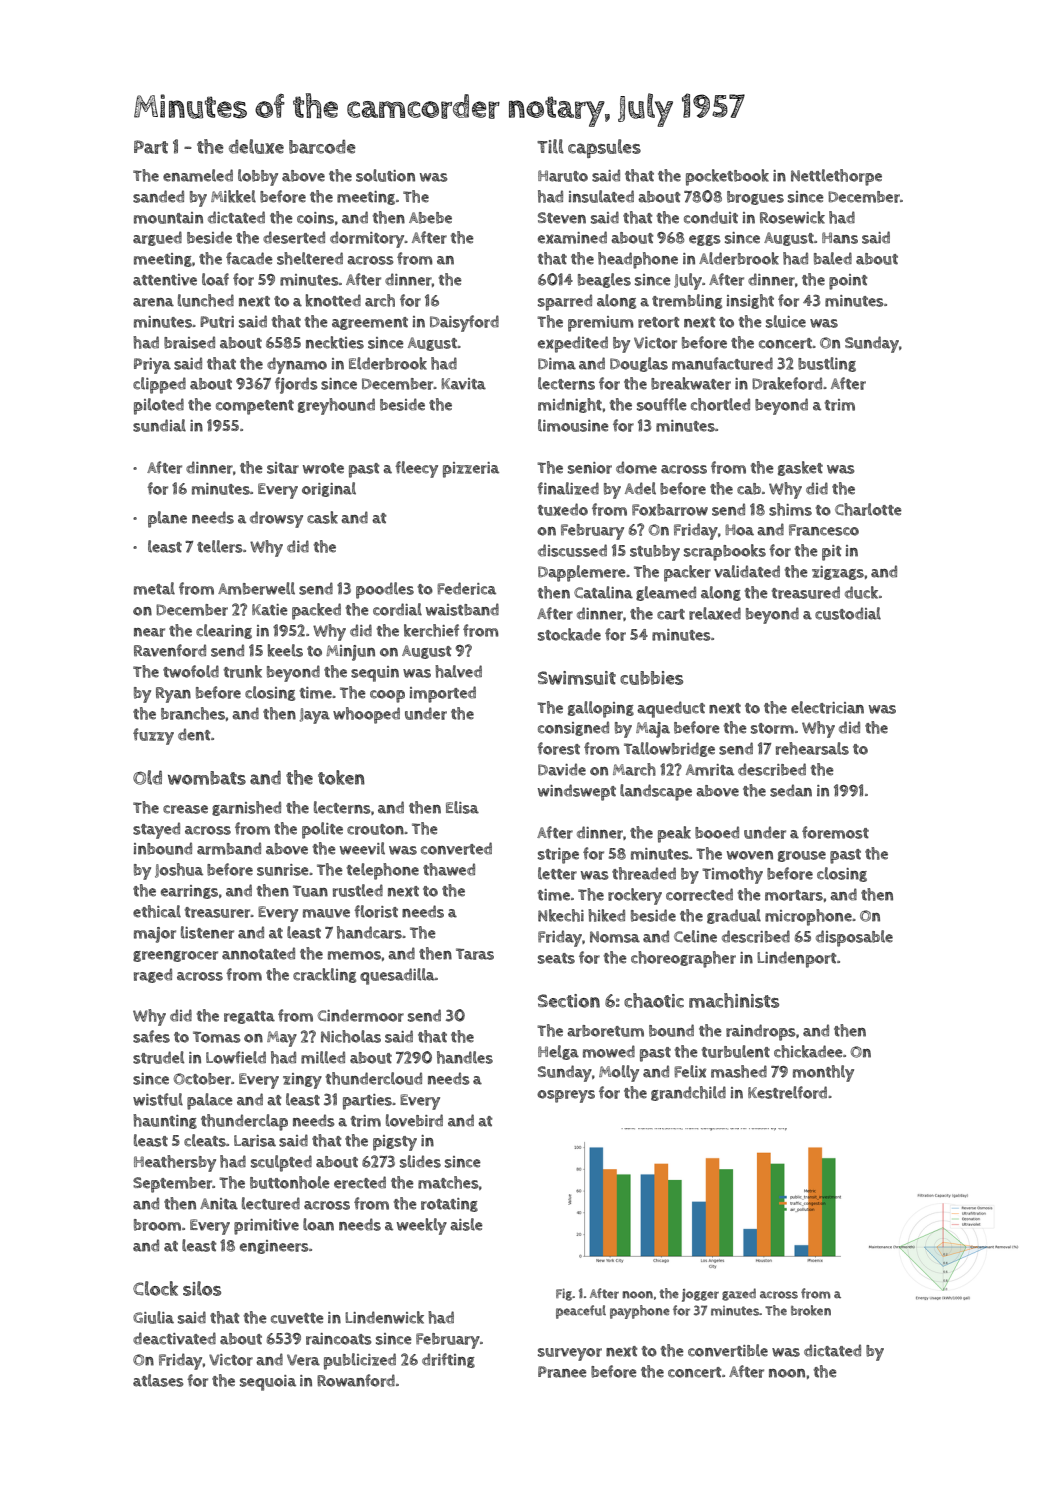 This screenshot has width=1039, height=1505. What do you see at coordinates (562, 1372) in the screenshot?
I see `Pranee` at bounding box center [562, 1372].
